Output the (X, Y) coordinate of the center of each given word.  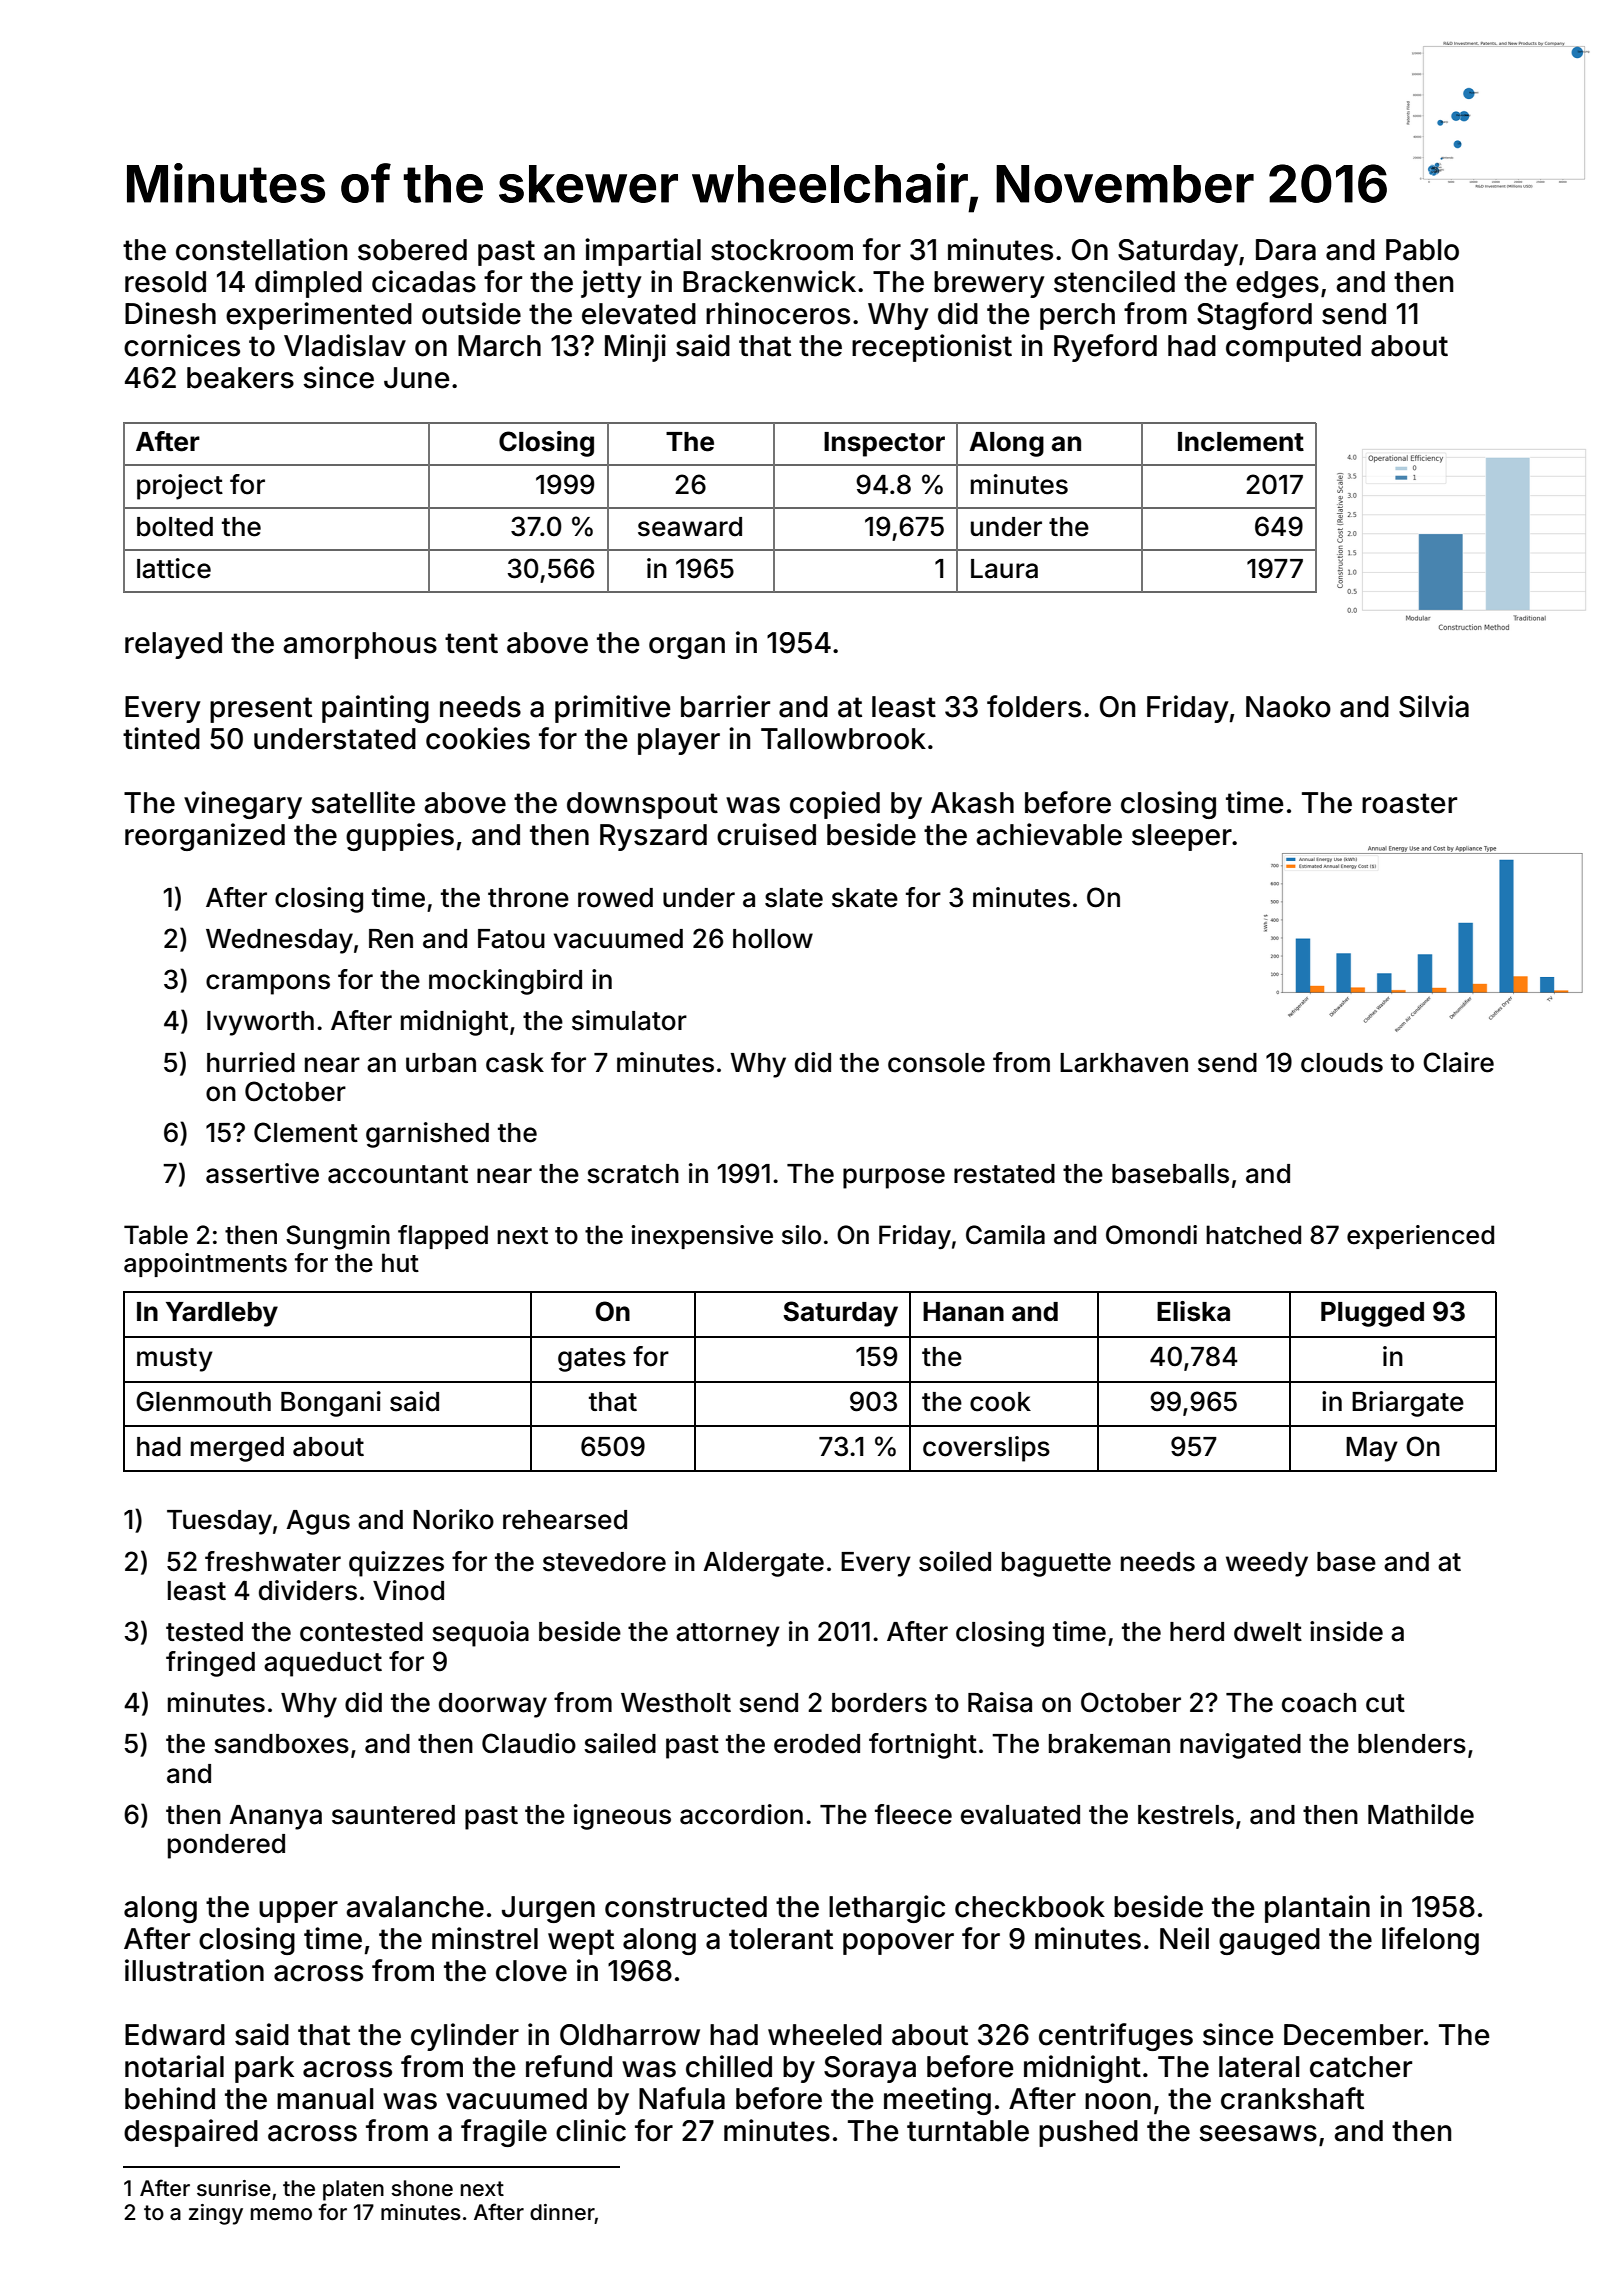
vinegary (243, 805)
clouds (1342, 1063)
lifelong (1430, 1941)
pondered (226, 1846)
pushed (1088, 2133)
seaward (690, 527)
